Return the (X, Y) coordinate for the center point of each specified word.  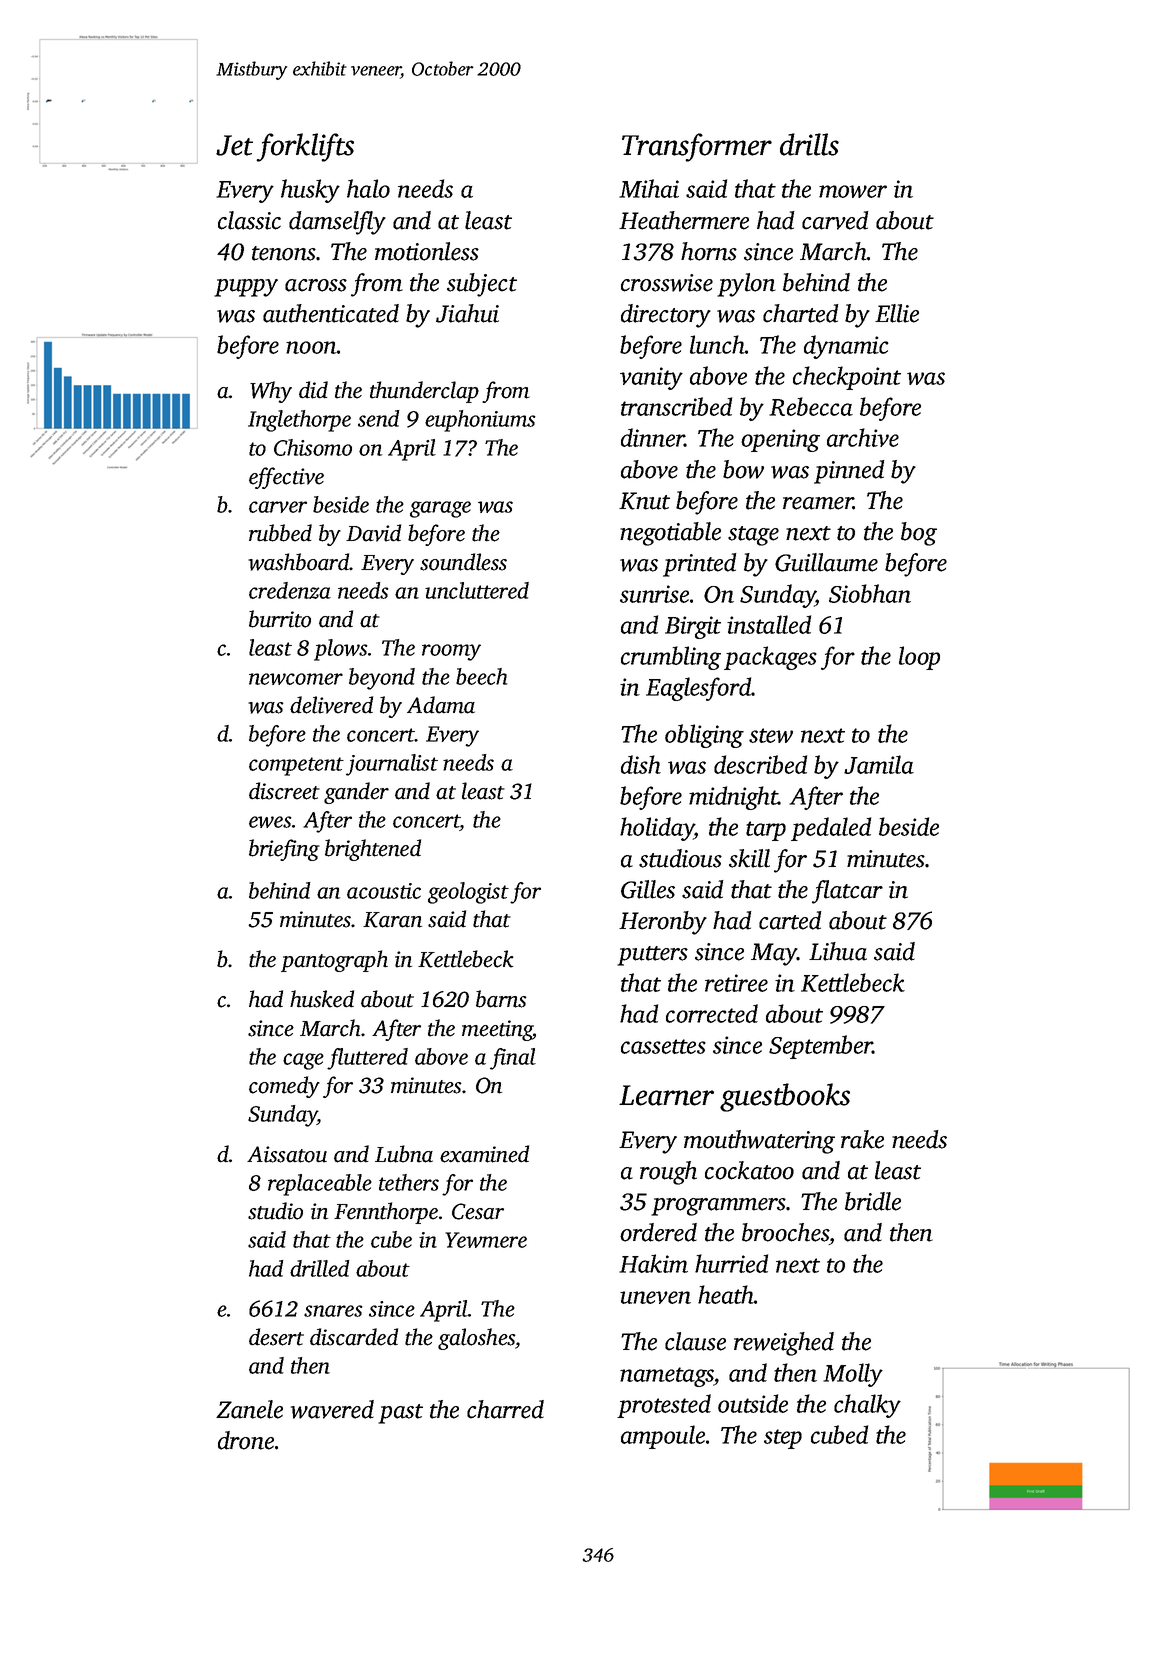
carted (790, 920)
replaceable (320, 1185)
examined (484, 1154)
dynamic (846, 347)
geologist (468, 893)
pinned (849, 472)
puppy (246, 288)
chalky (867, 1406)
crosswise (667, 283)
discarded (354, 1337)
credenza (290, 590)
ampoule (663, 1437)
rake (862, 1139)
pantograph (334, 961)
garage (440, 509)
